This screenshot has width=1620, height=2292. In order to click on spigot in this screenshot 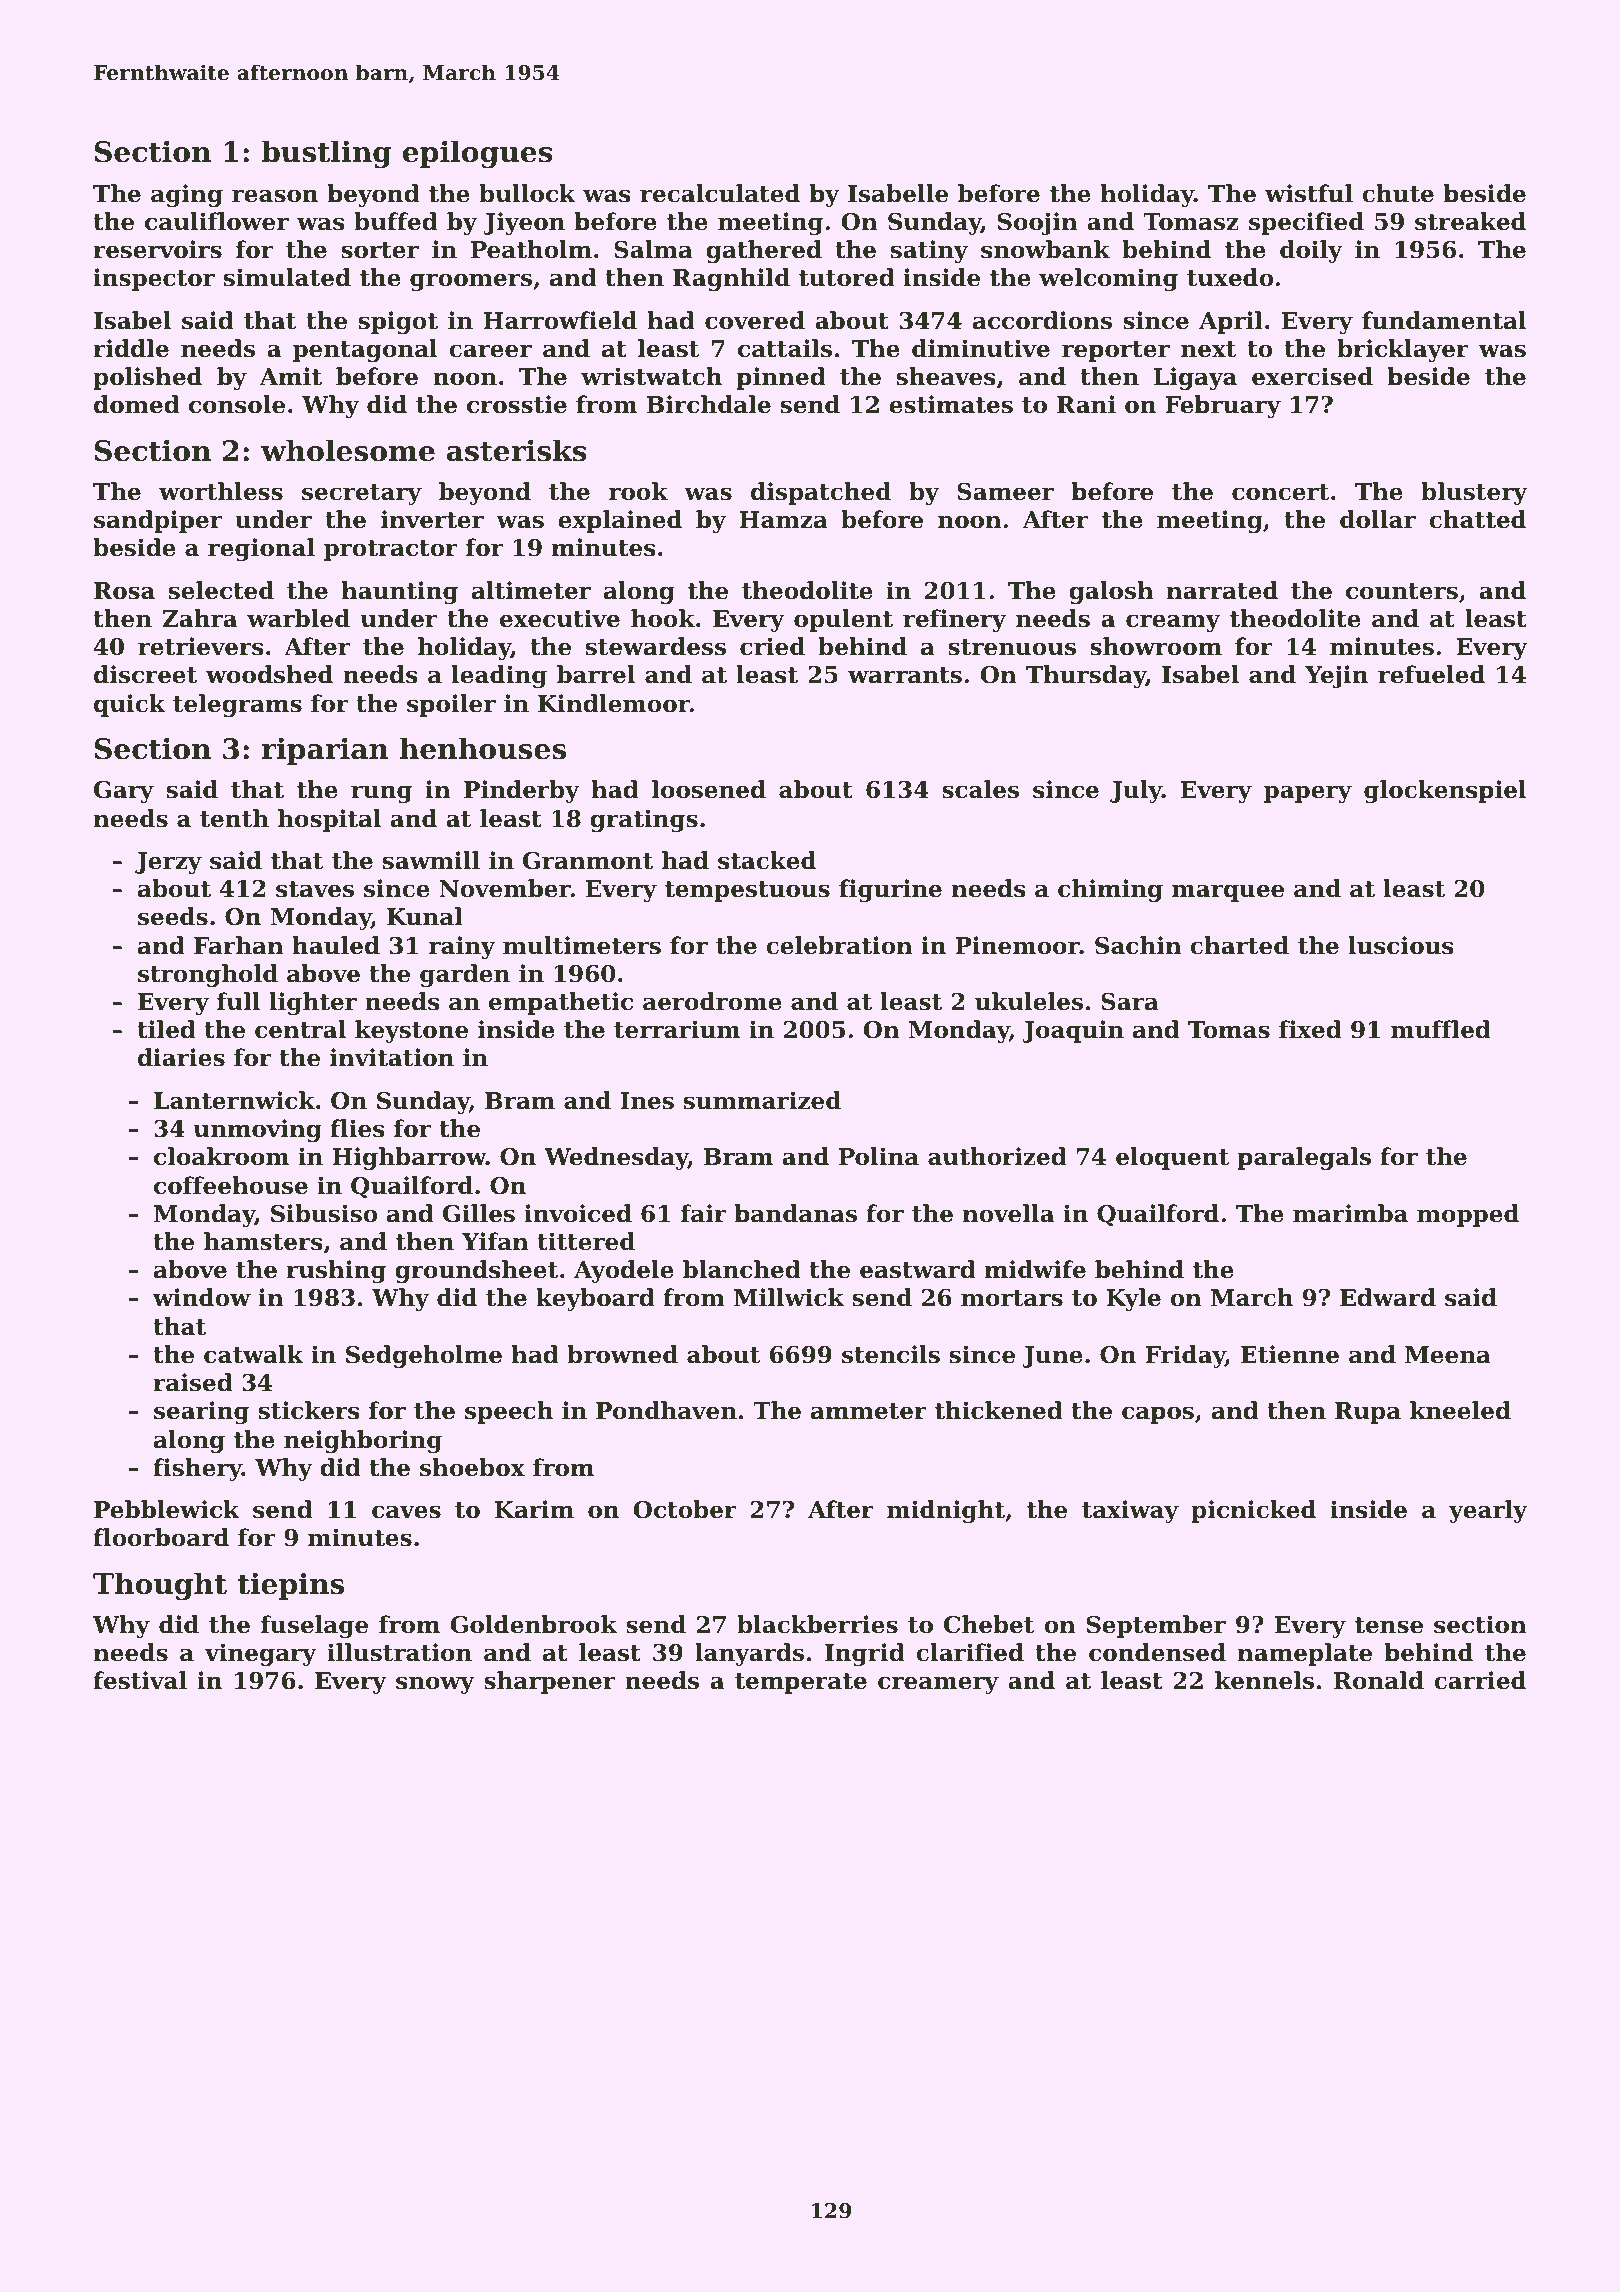, I will do `click(398, 322)`.
